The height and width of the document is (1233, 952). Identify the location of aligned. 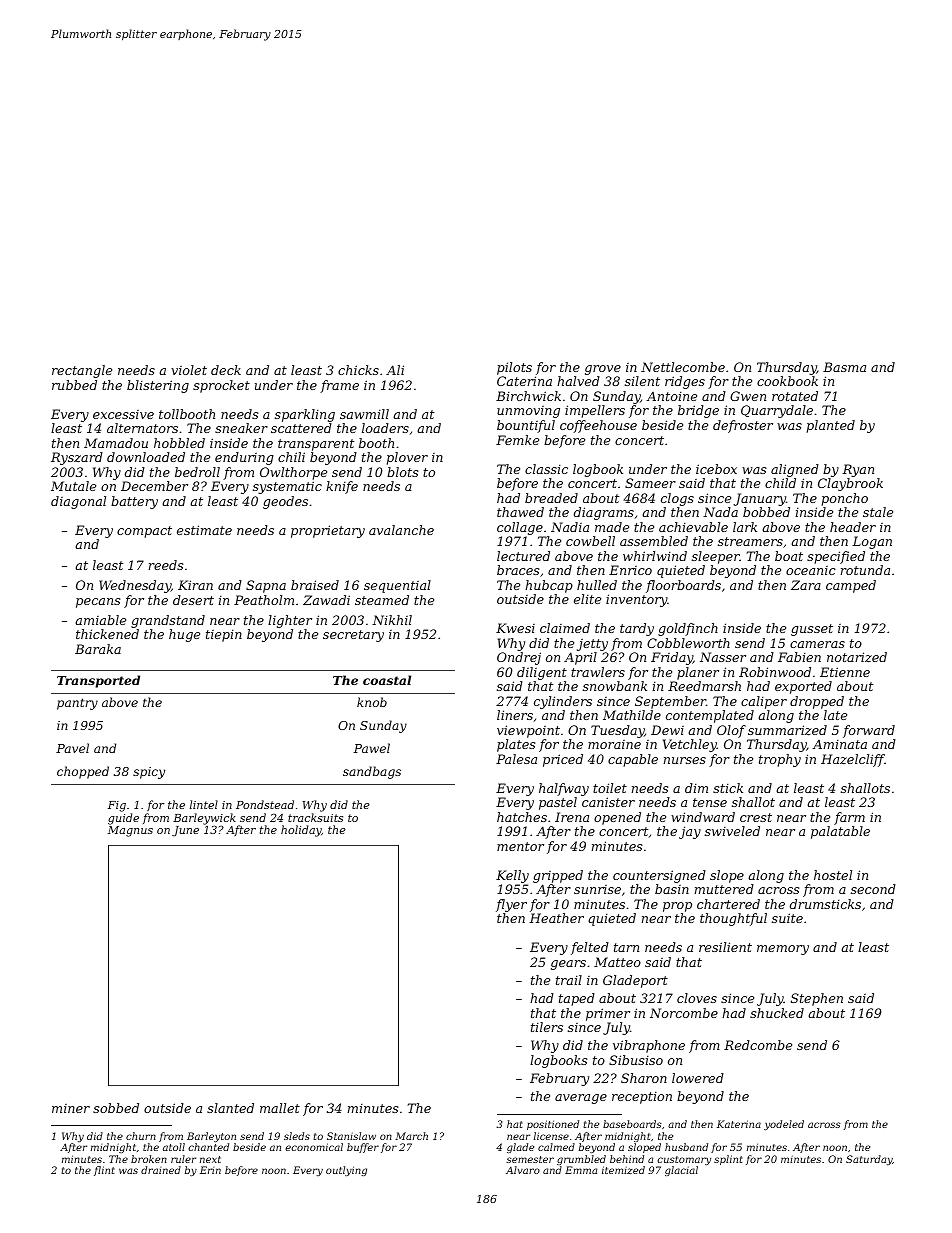
(795, 470).
